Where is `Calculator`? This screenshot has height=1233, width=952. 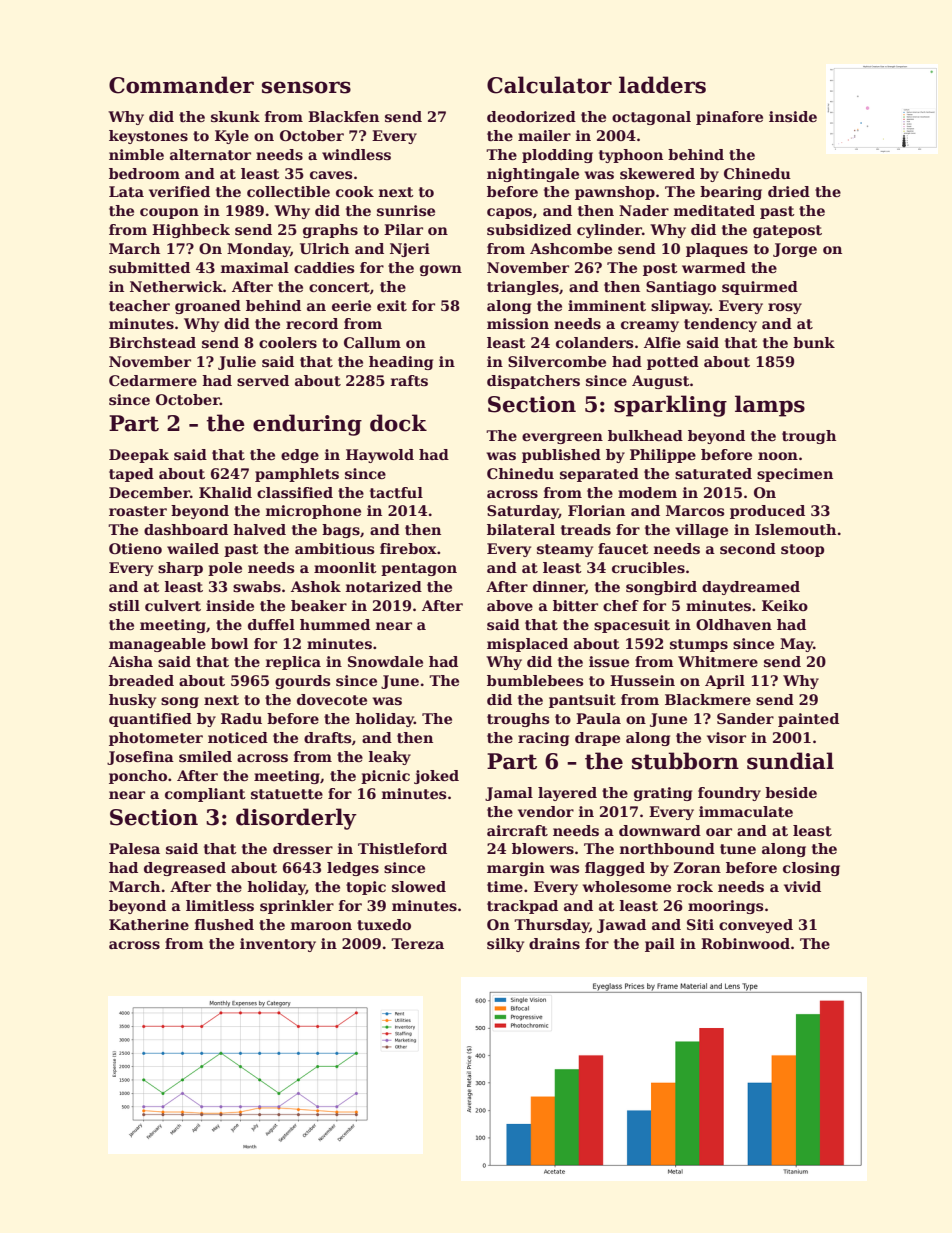 Calculator is located at coordinates (549, 85).
